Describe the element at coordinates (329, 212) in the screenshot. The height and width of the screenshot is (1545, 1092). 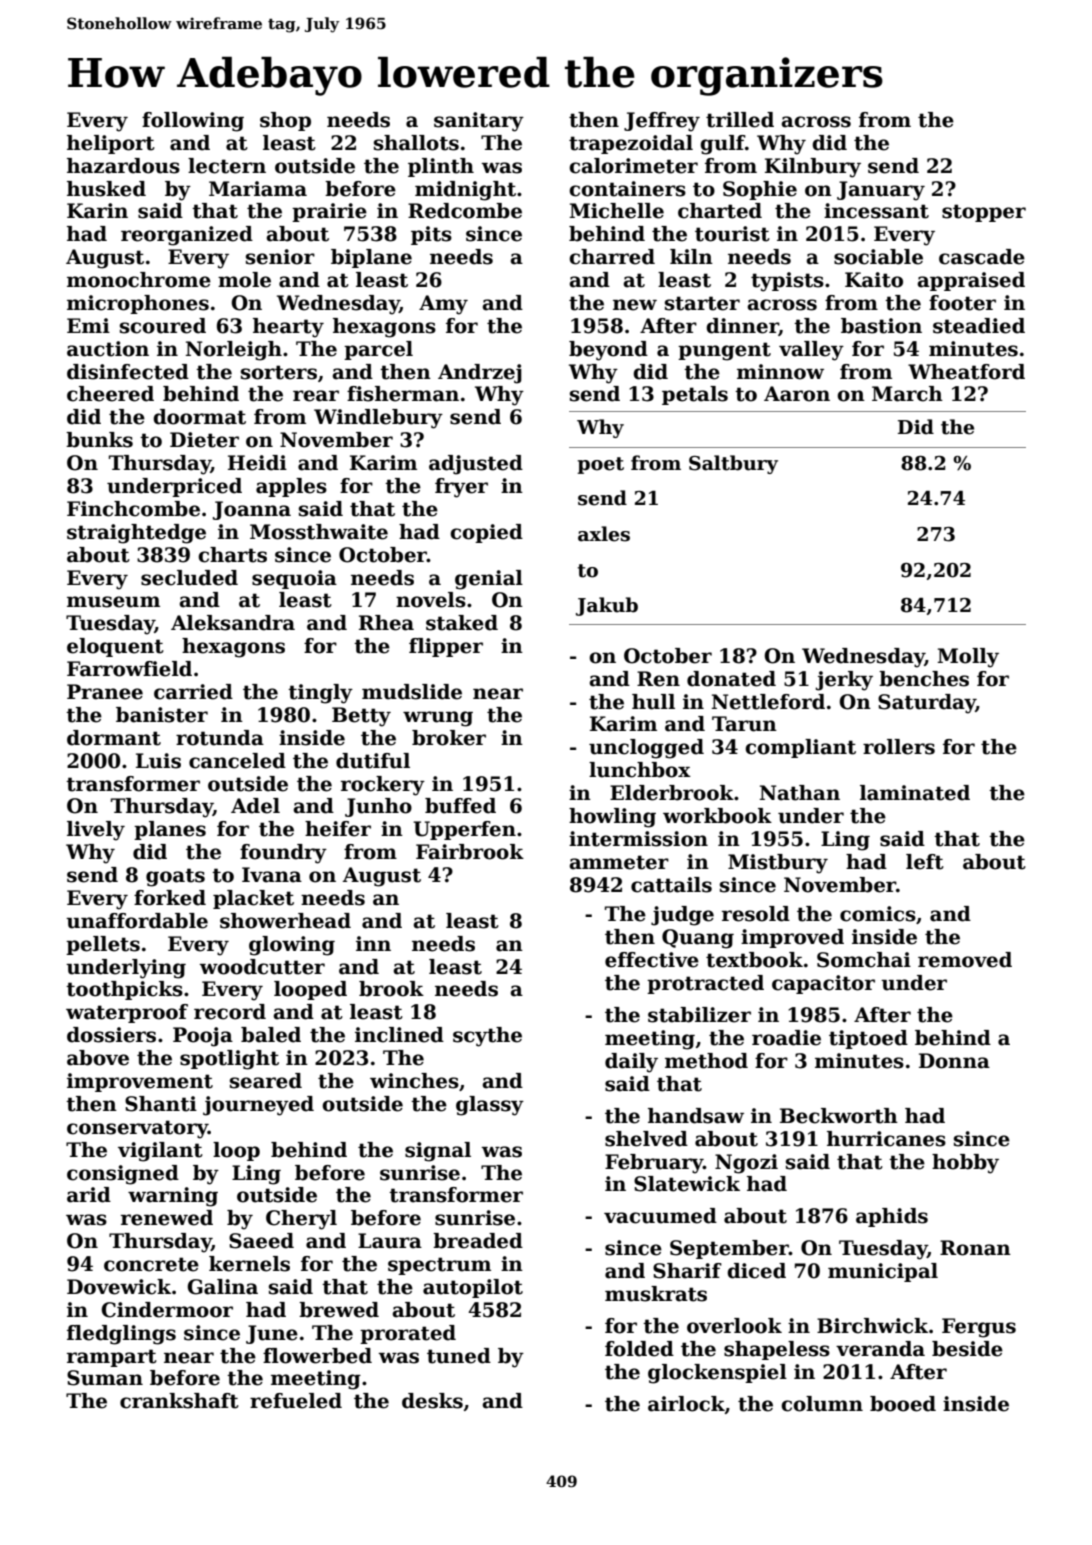
I see `prairie` at that location.
